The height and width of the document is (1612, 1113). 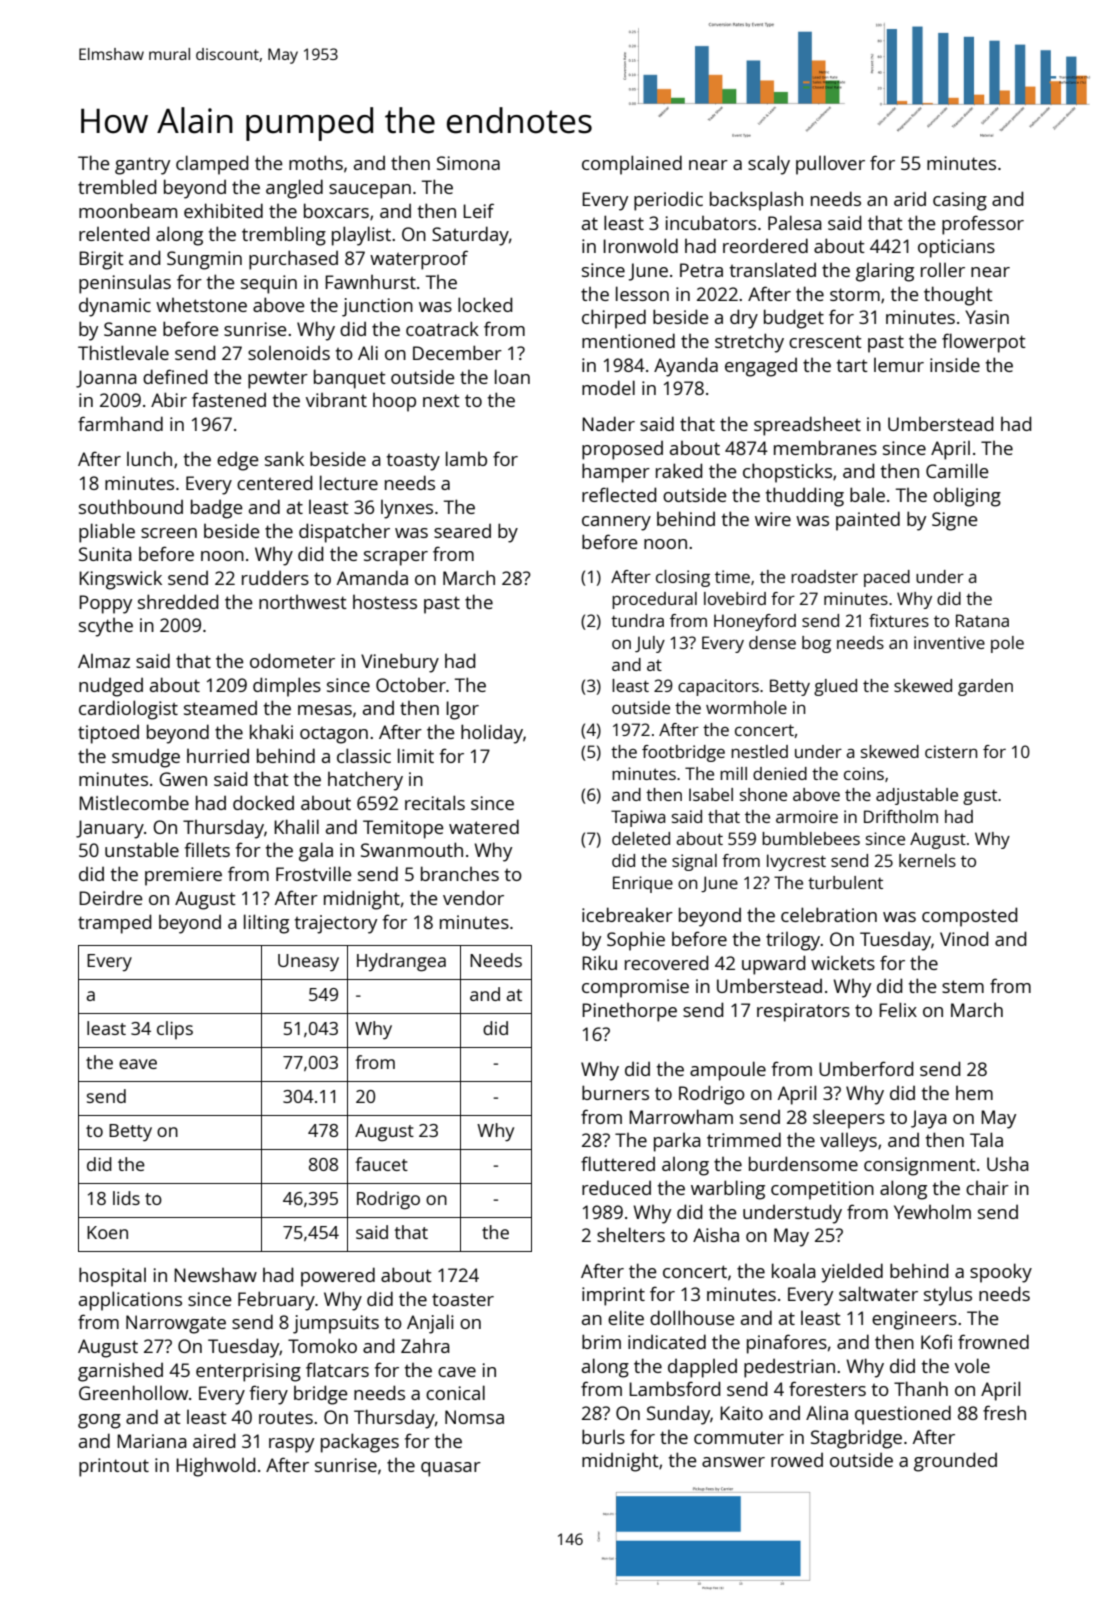 What do you see at coordinates (248, 1372) in the document?
I see `enterprising` at bounding box center [248, 1372].
